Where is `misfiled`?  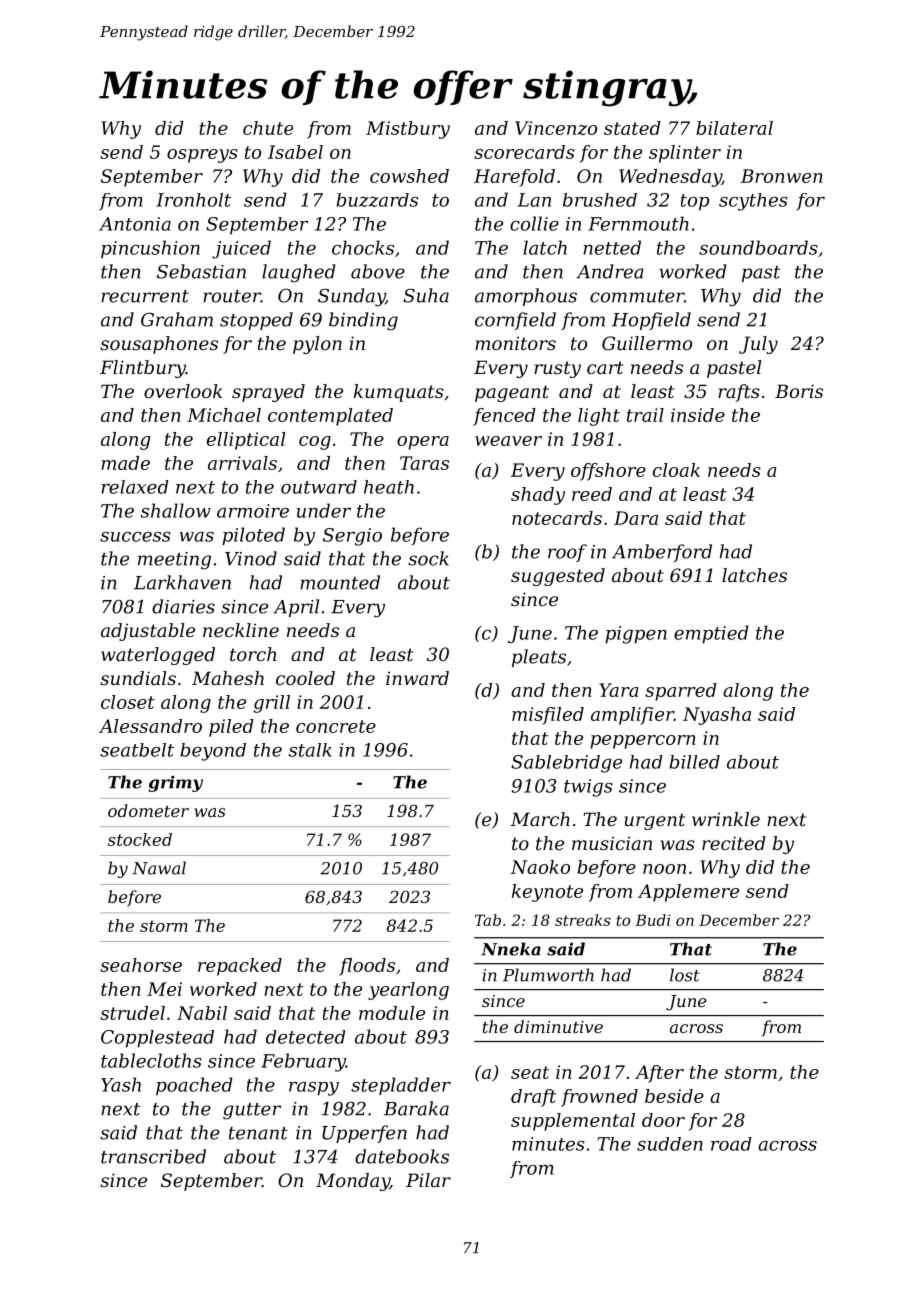
misfiled is located at coordinates (548, 716).
